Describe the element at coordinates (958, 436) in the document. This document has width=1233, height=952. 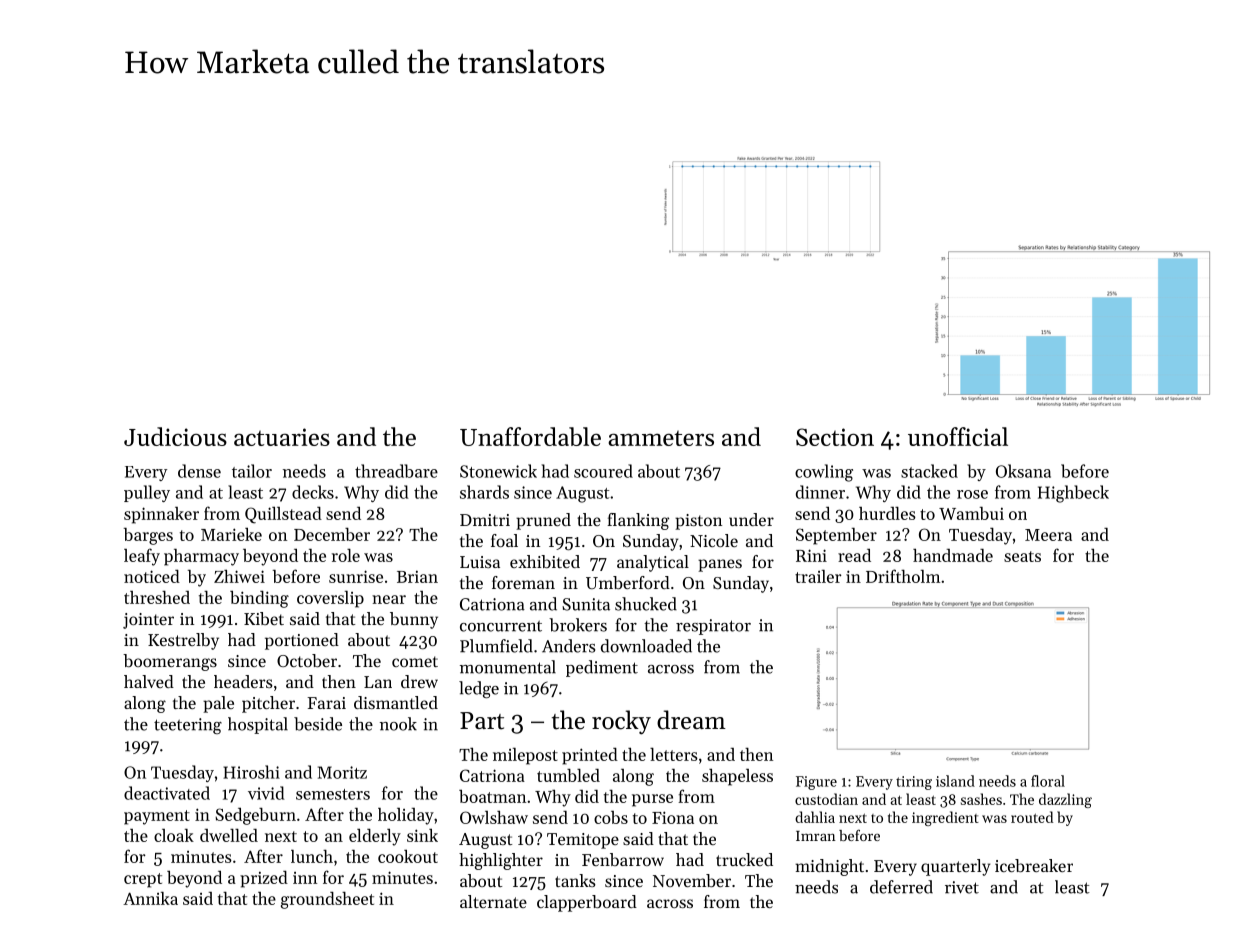
I see `unofficial` at that location.
